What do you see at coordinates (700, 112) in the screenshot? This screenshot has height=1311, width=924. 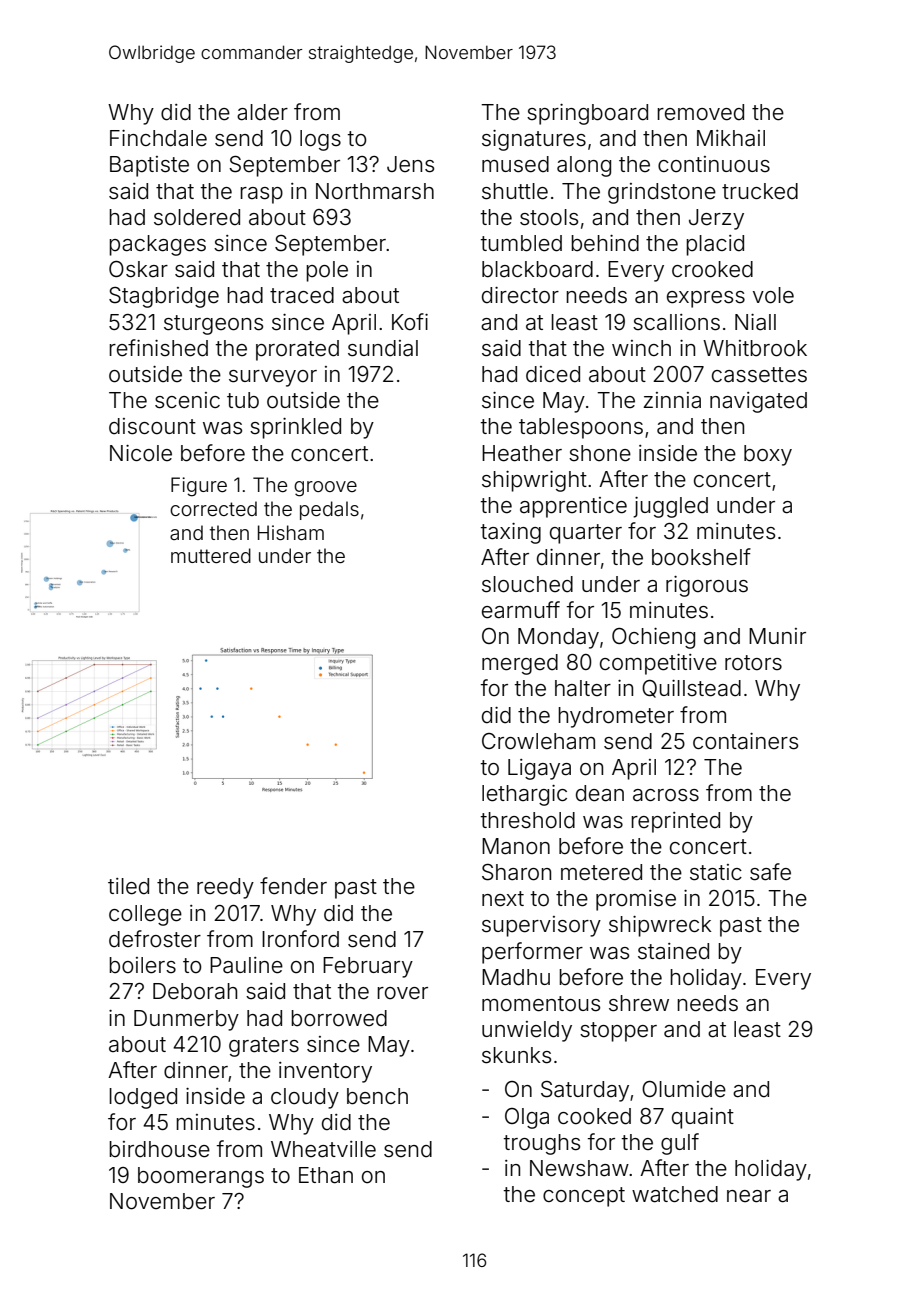 I see `removed` at bounding box center [700, 112].
